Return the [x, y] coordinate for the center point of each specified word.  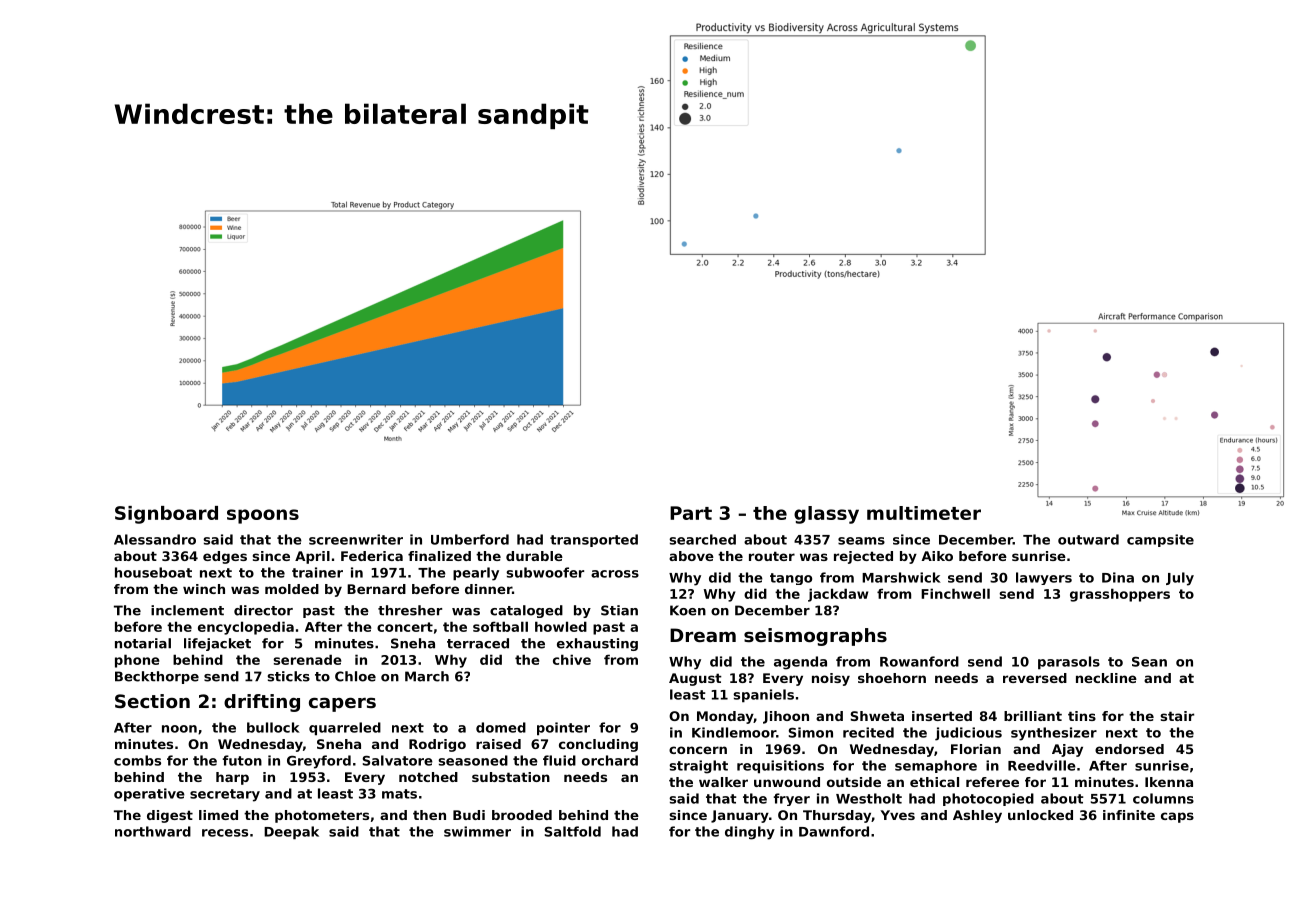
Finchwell [955, 593]
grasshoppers [1120, 595]
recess [225, 833]
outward [1088, 539]
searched [702, 539]
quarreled [345, 729]
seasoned [473, 760]
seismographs [815, 637]
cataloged [526, 611]
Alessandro [155, 539]
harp [232, 778]
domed [501, 727]
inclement [187, 610]
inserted [942, 716]
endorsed [1129, 749]
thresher [410, 610]
